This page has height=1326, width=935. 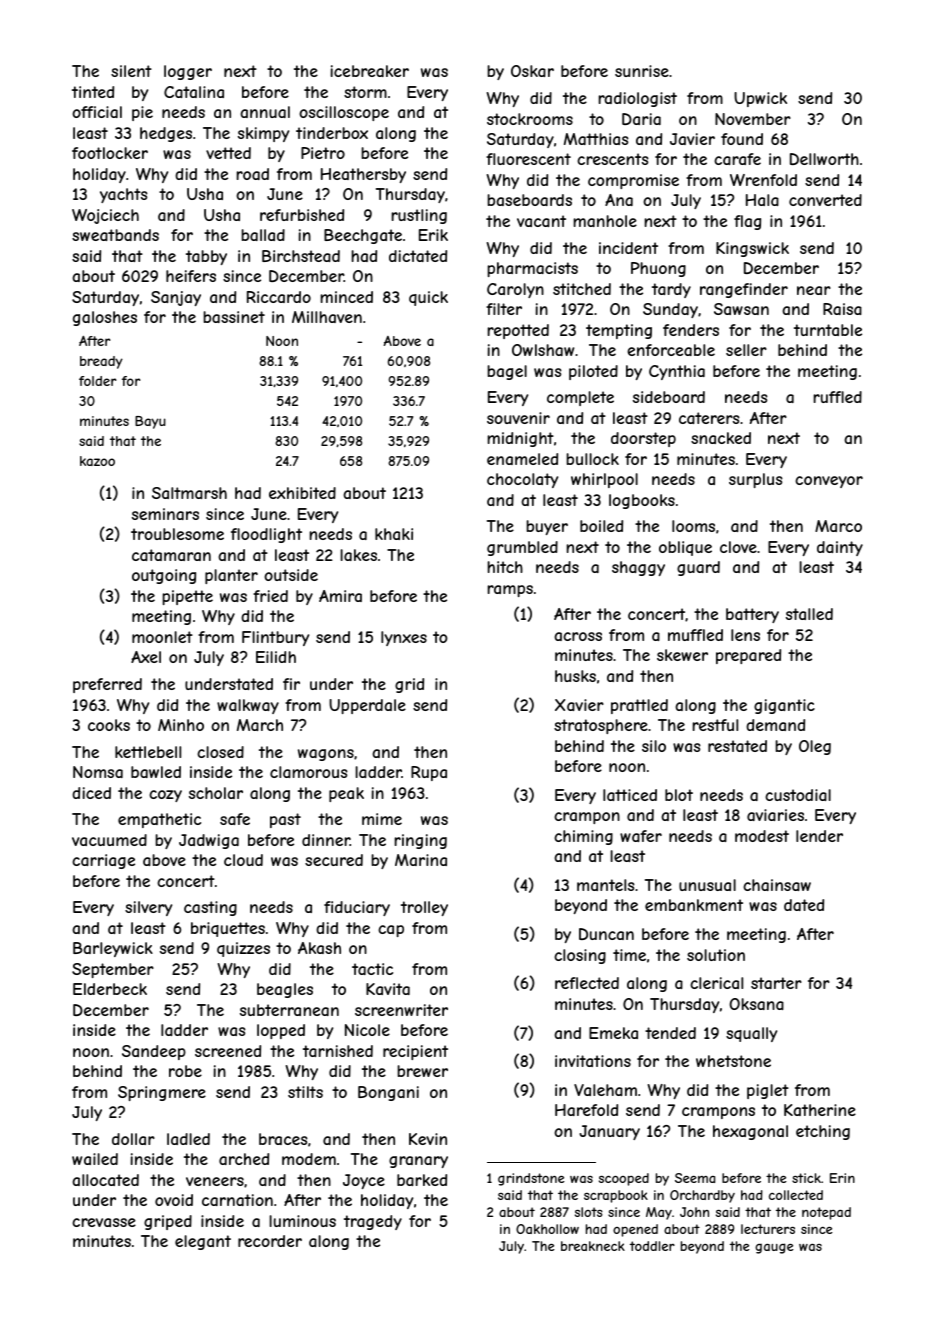 I want to click on icebreaker, so click(x=370, y=71).
